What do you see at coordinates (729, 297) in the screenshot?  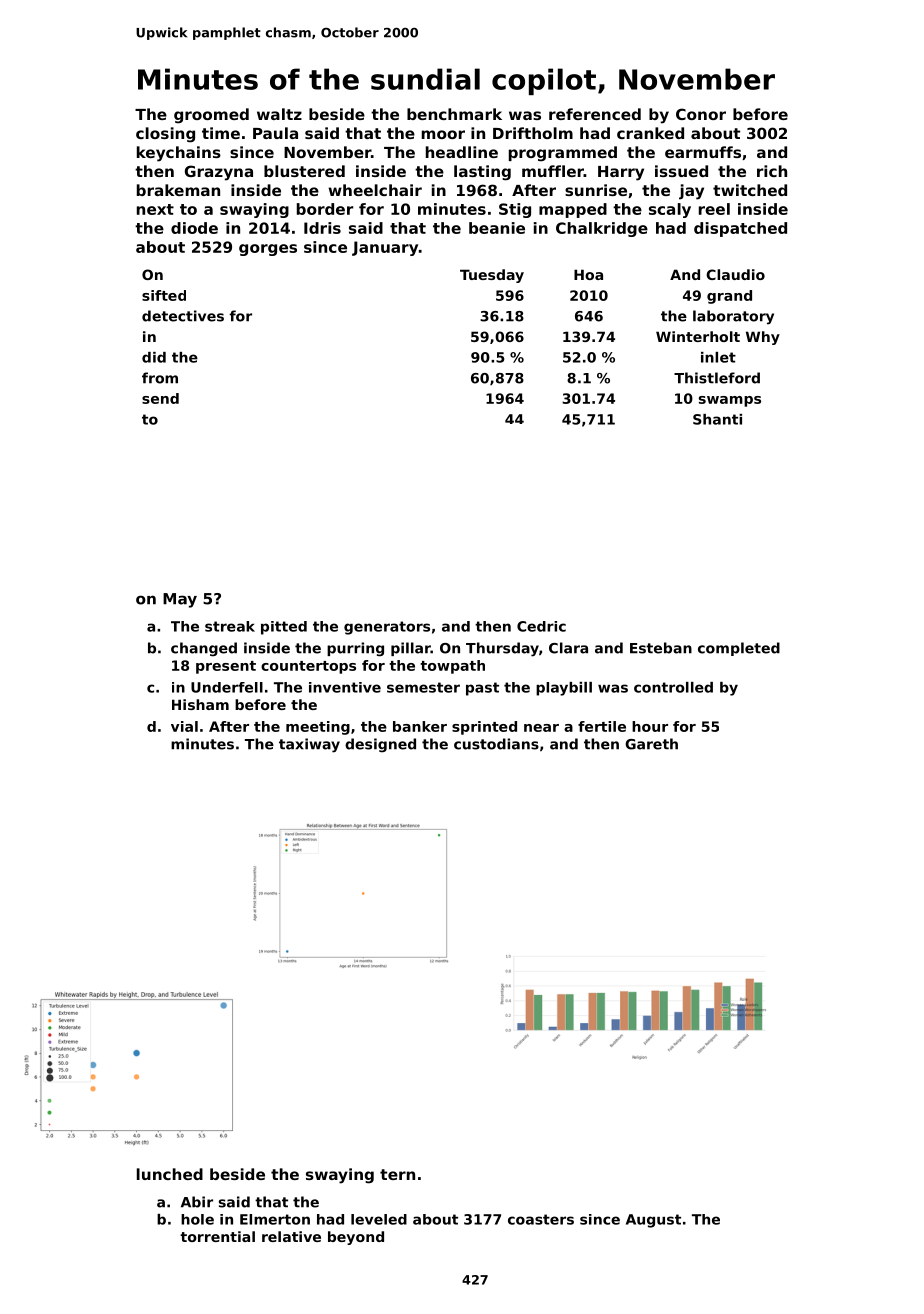 I see `grand` at bounding box center [729, 297].
